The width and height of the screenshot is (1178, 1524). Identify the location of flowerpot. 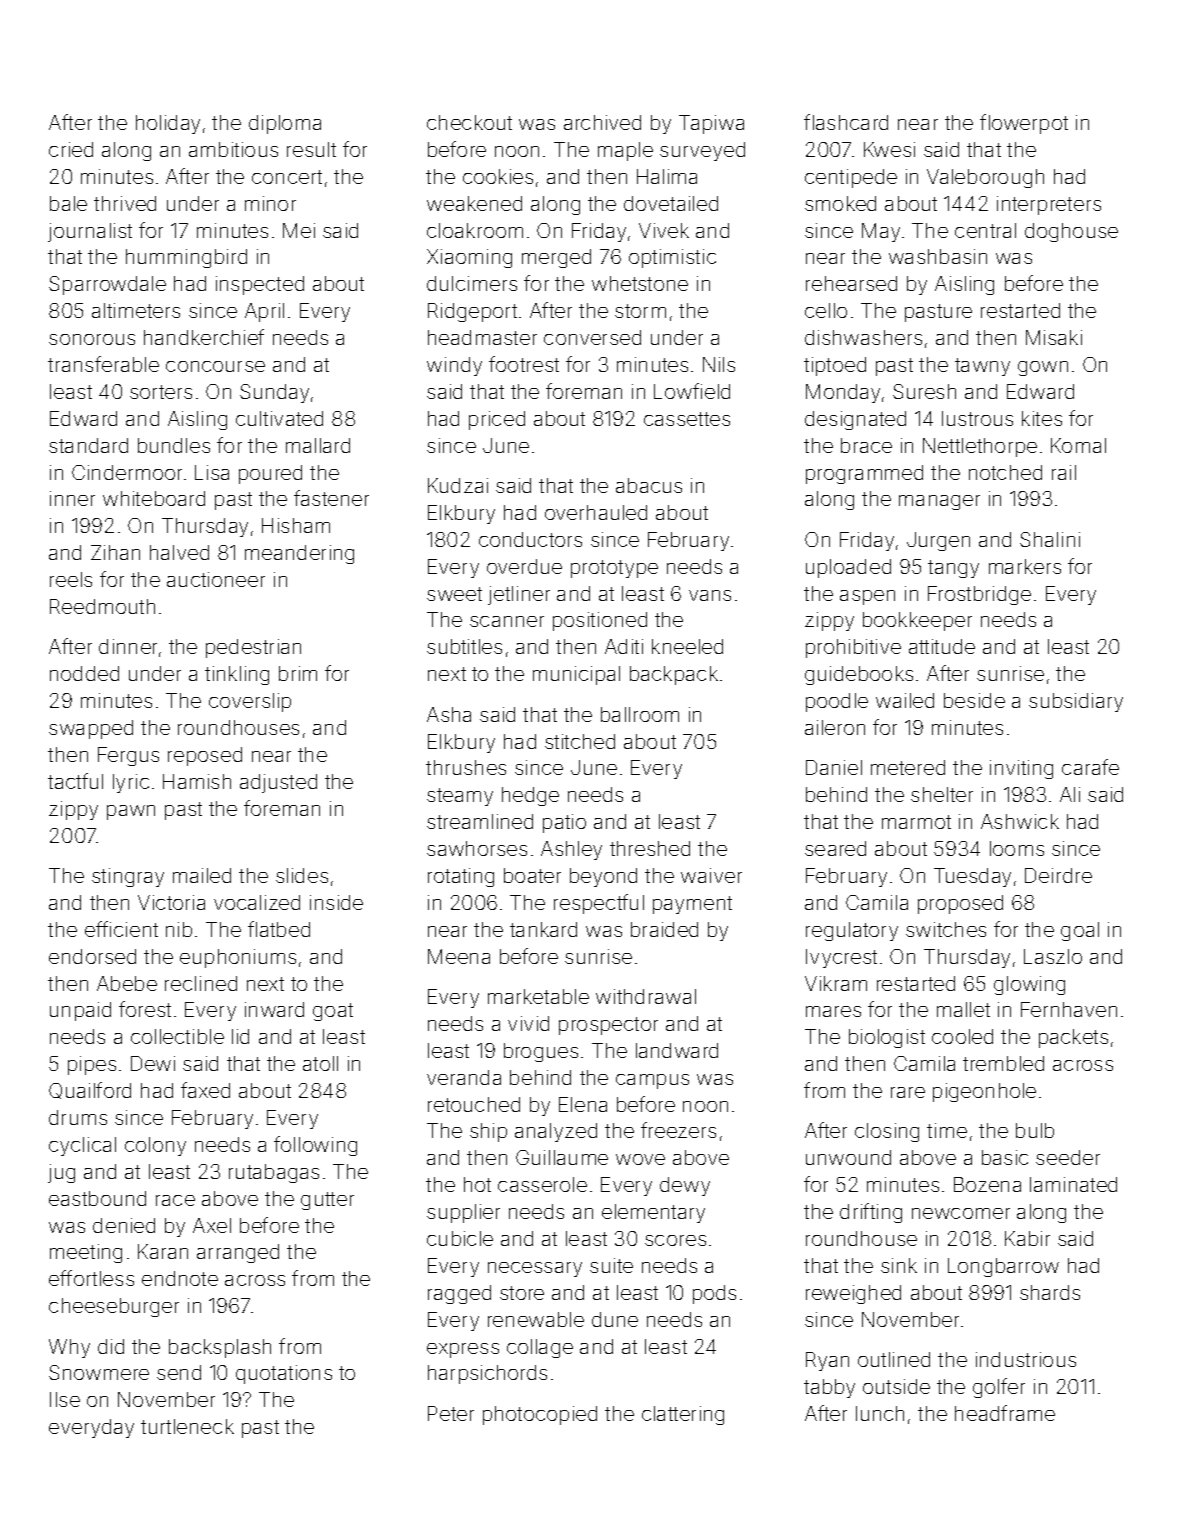
(1024, 124).
